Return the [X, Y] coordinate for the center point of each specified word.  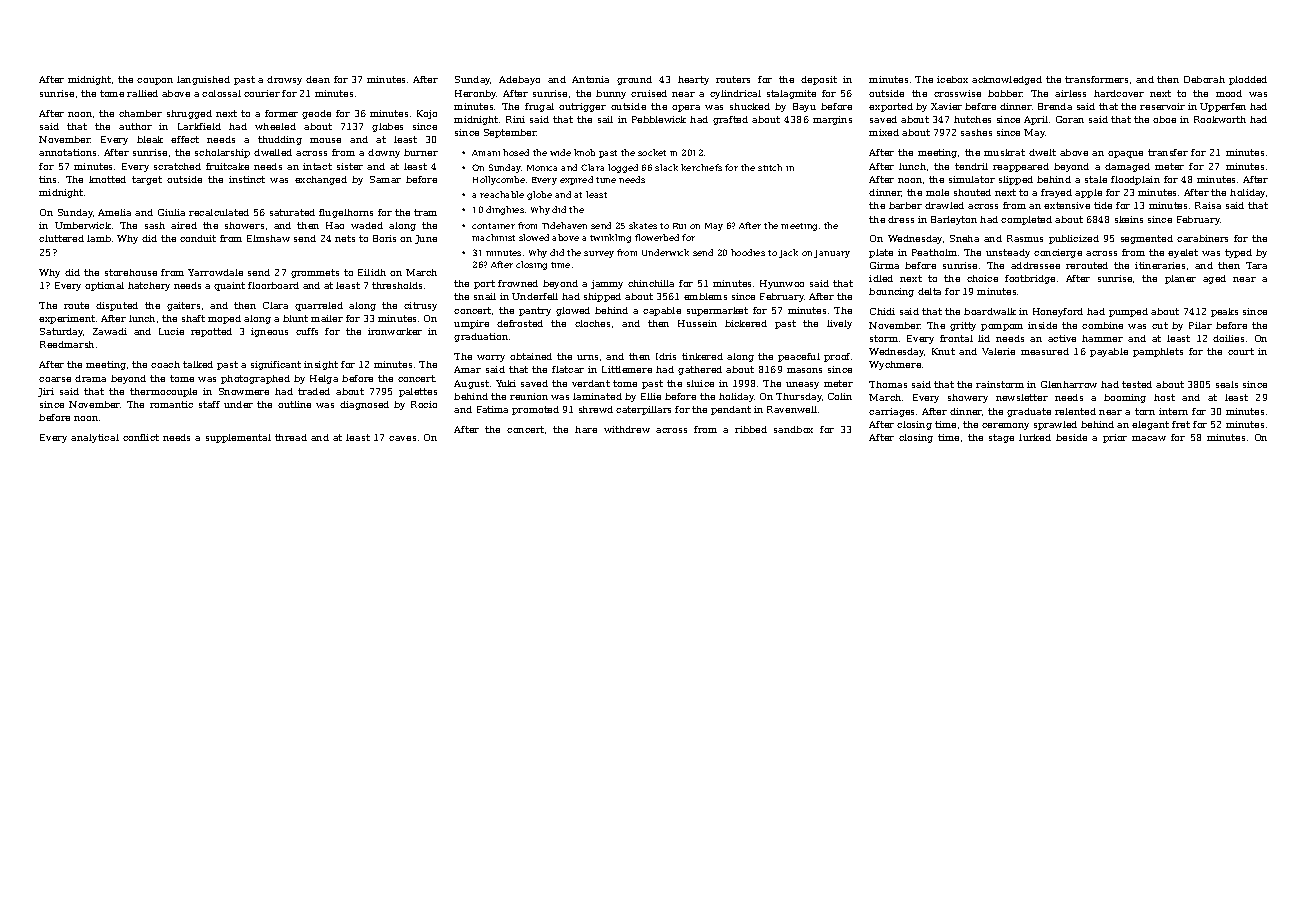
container [493, 226]
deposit [819, 80]
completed [1026, 220]
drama [90, 378]
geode [316, 114]
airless [1070, 93]
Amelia [114, 212]
